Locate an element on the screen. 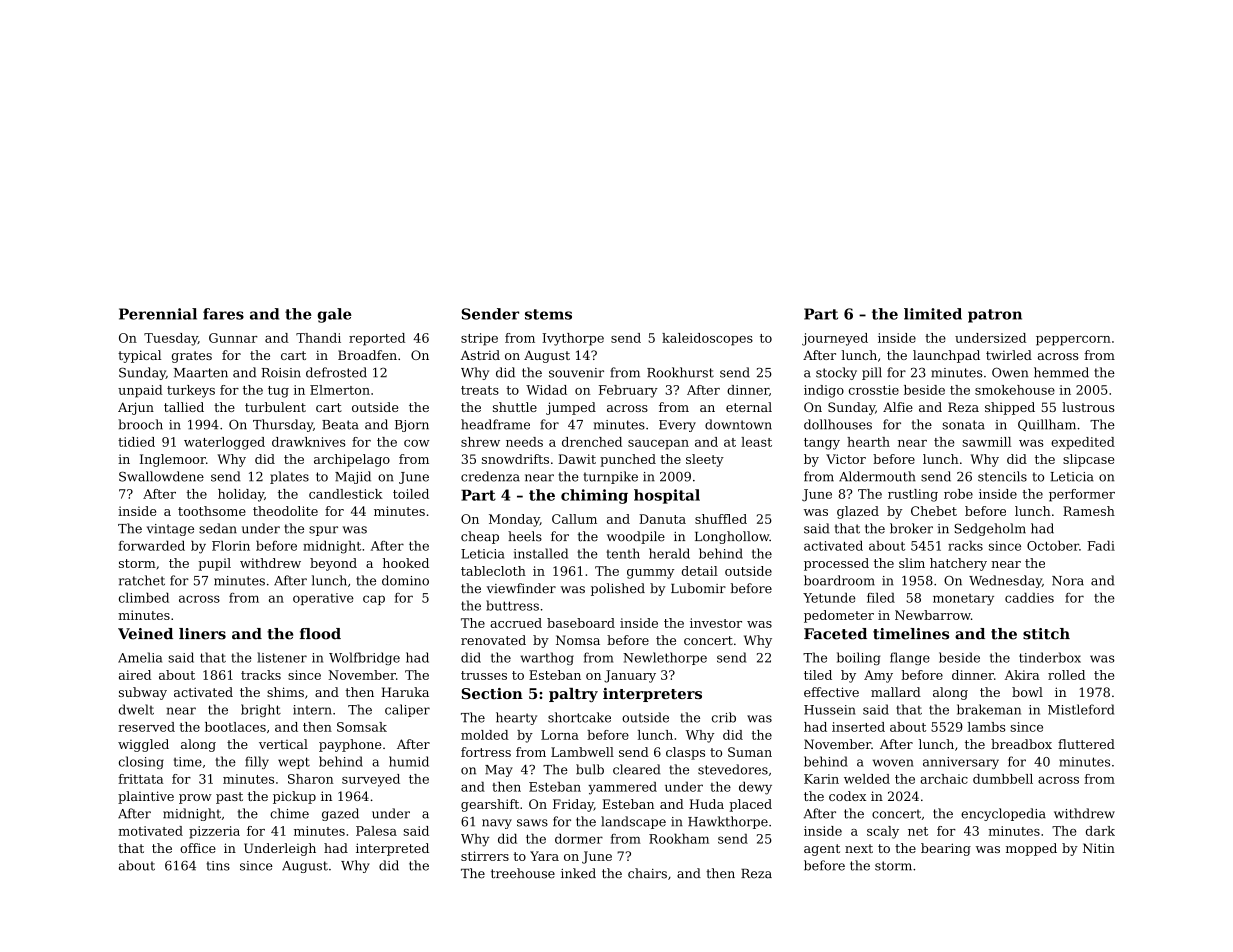 This screenshot has height=952, width=1233. treehouse is located at coordinates (523, 873).
